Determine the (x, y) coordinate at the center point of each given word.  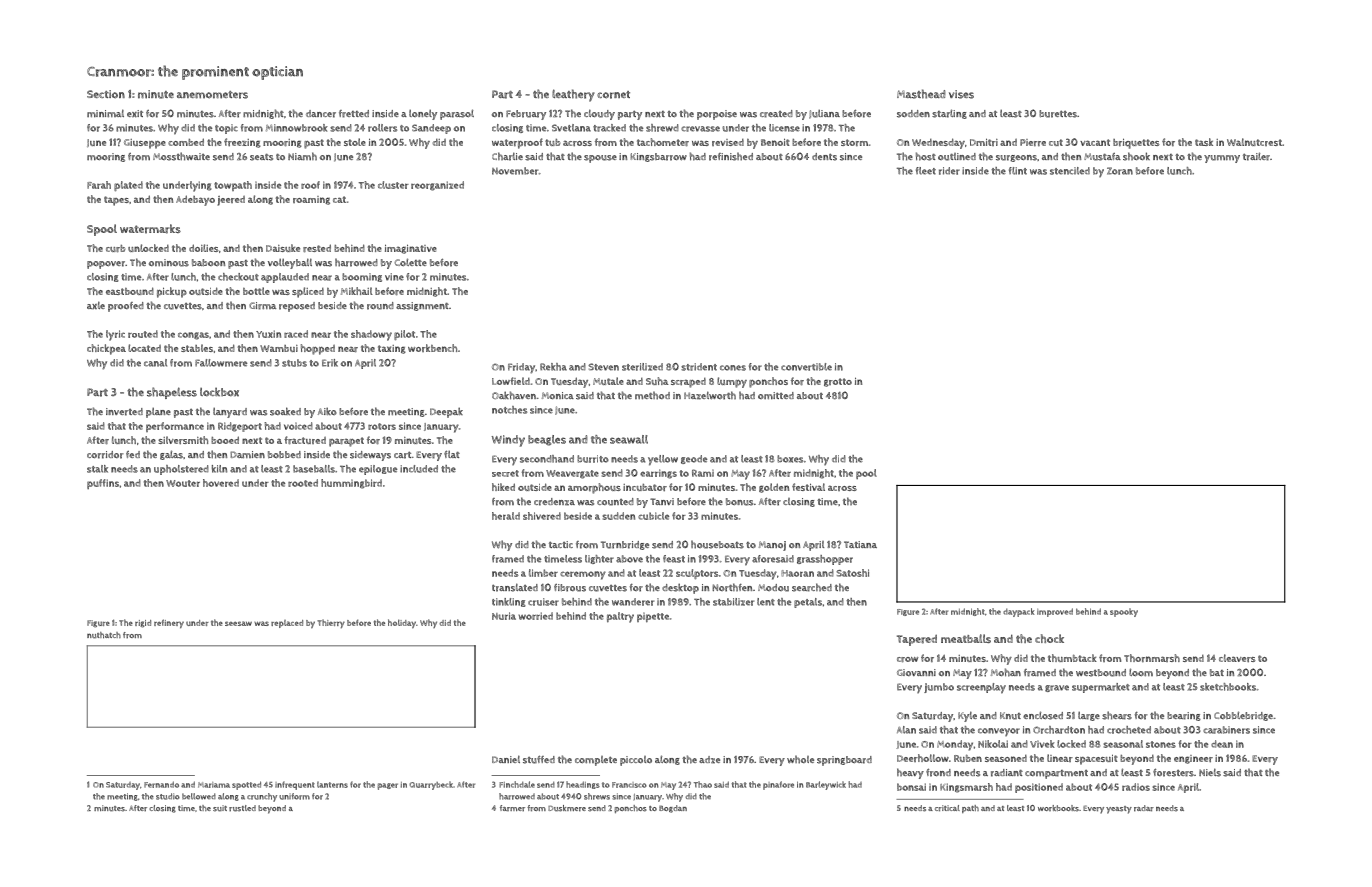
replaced (287, 624)
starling (949, 114)
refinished (731, 156)
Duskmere (567, 808)
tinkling (509, 602)
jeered (231, 201)
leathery (573, 95)
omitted (776, 396)
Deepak (446, 412)
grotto (838, 382)
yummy (1222, 159)
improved (1055, 612)
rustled (242, 808)
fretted (354, 114)
